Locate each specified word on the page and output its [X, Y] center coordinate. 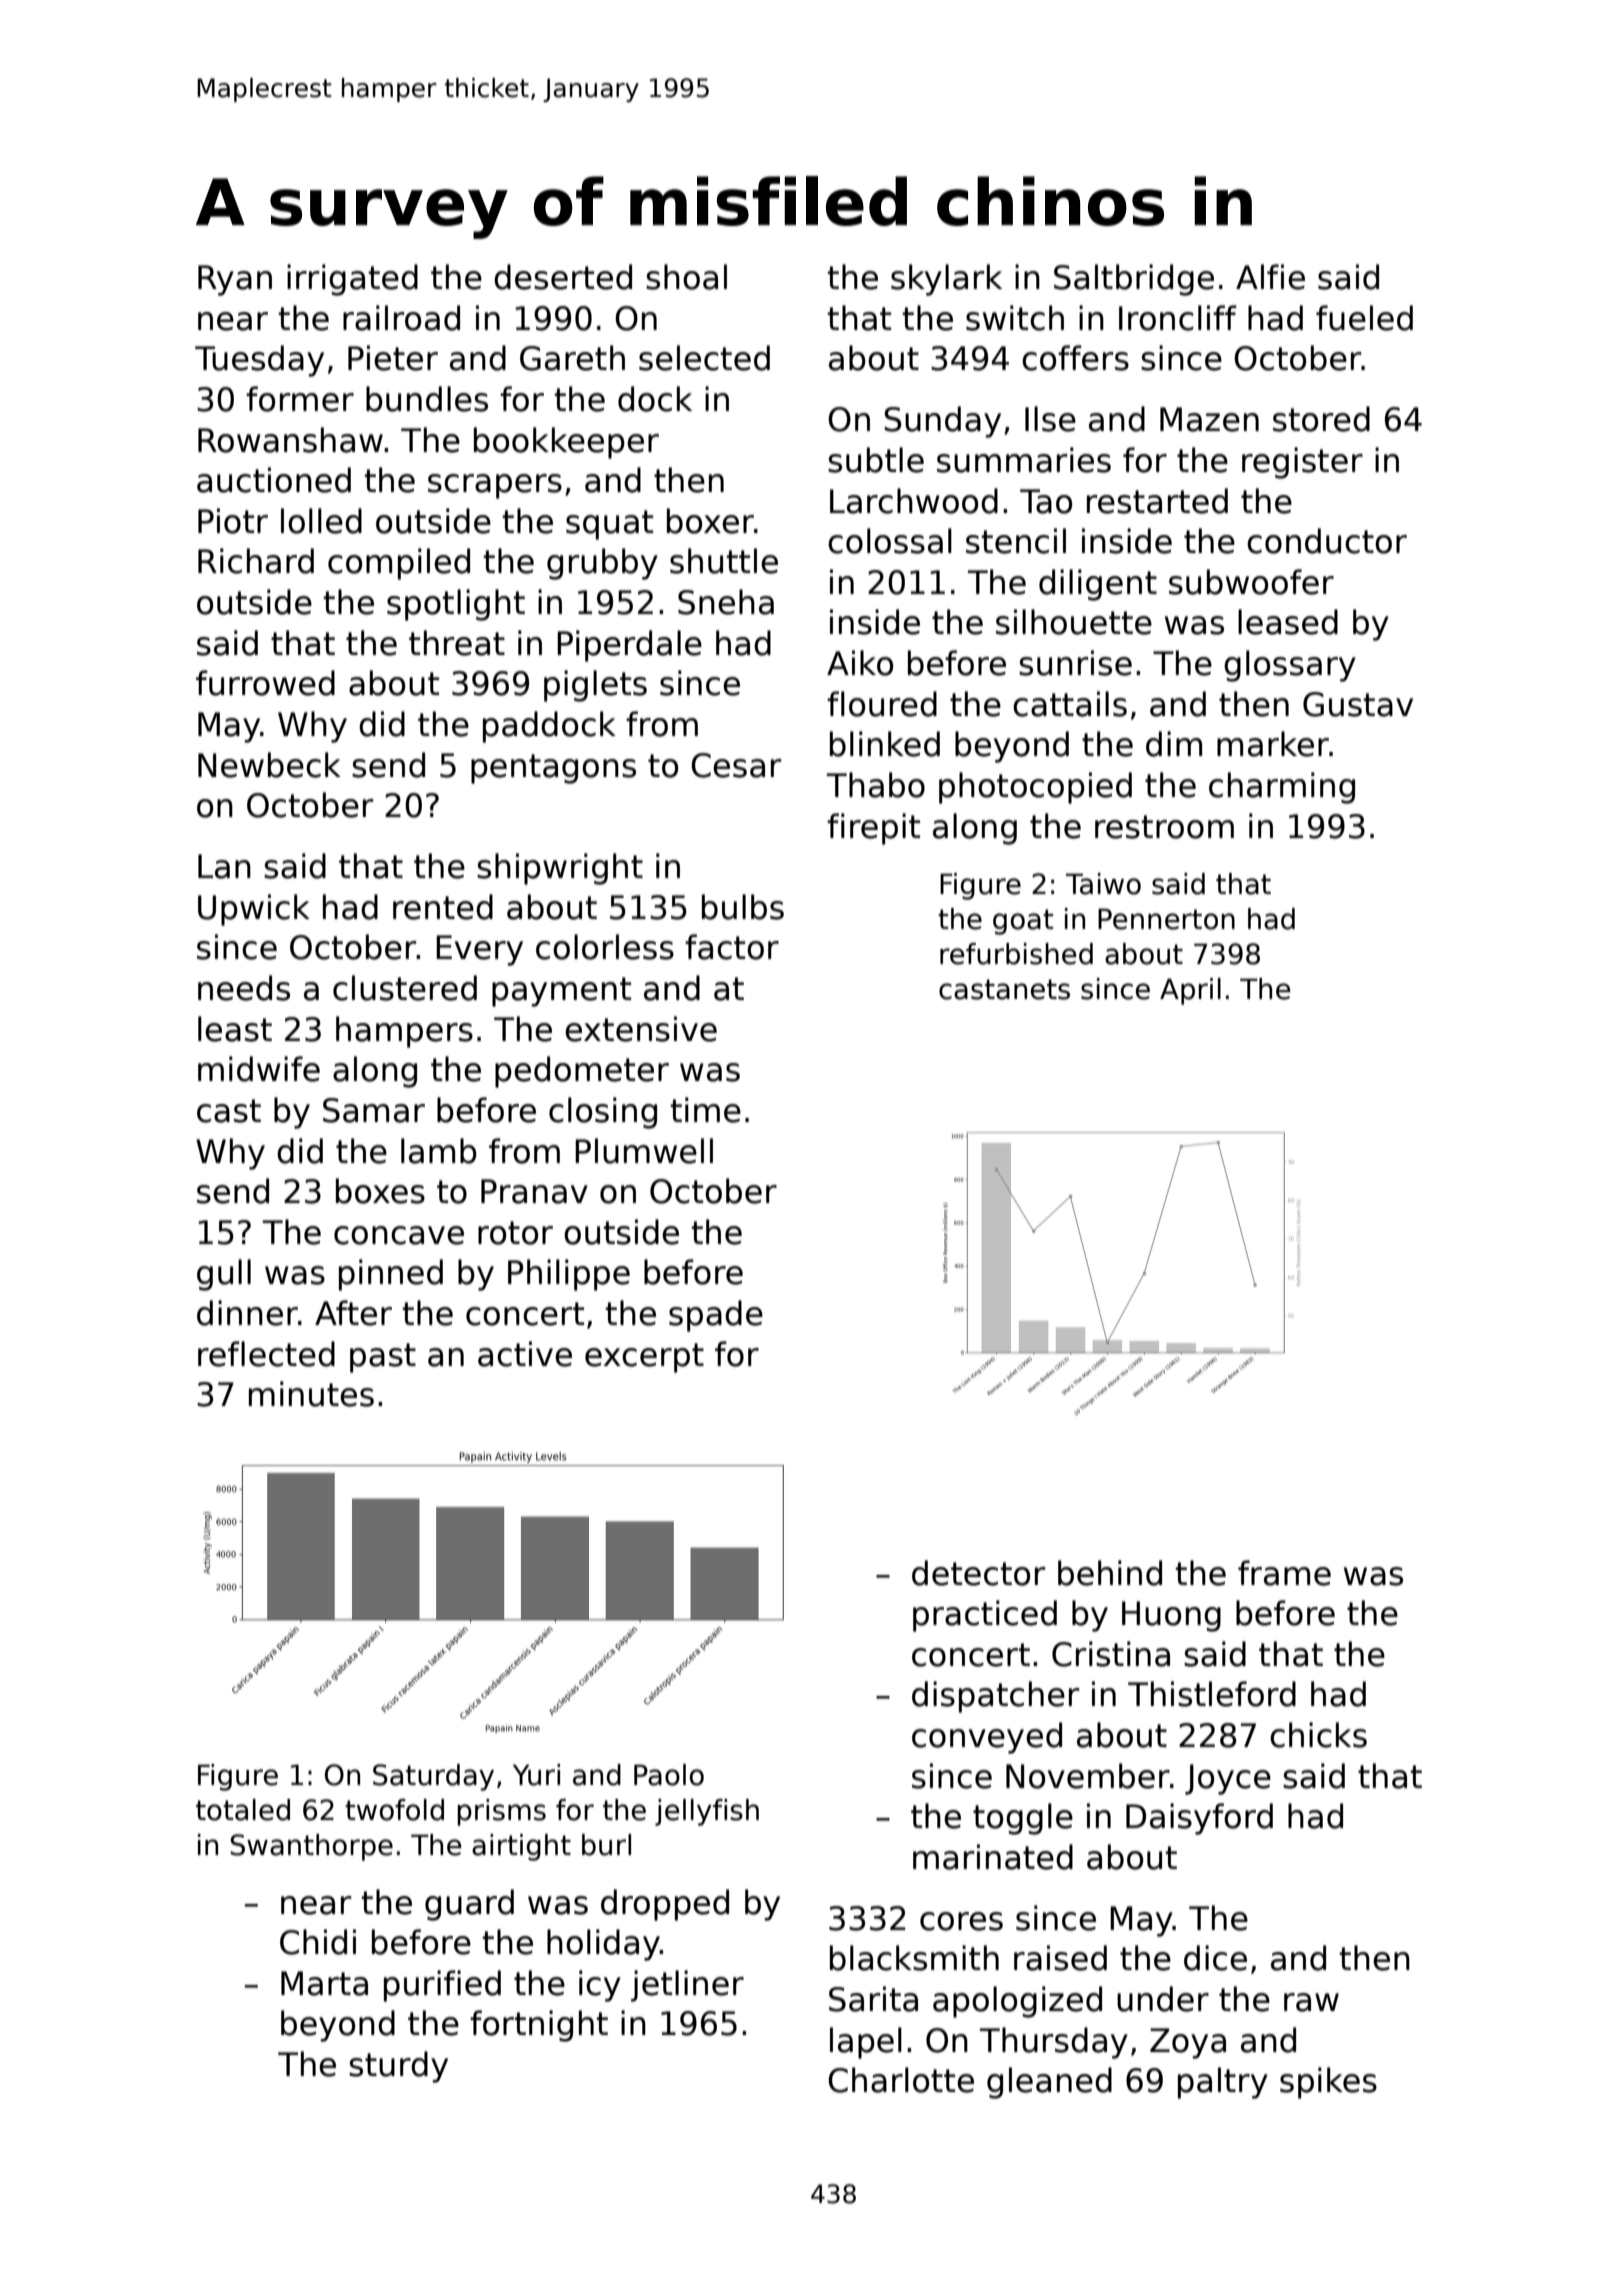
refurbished [1016, 954]
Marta [324, 1983]
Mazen [1209, 419]
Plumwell [644, 1151]
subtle [876, 460]
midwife [259, 1069]
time [706, 1110]
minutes [311, 1394]
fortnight [539, 2026]
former [300, 399]
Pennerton [1166, 919]
